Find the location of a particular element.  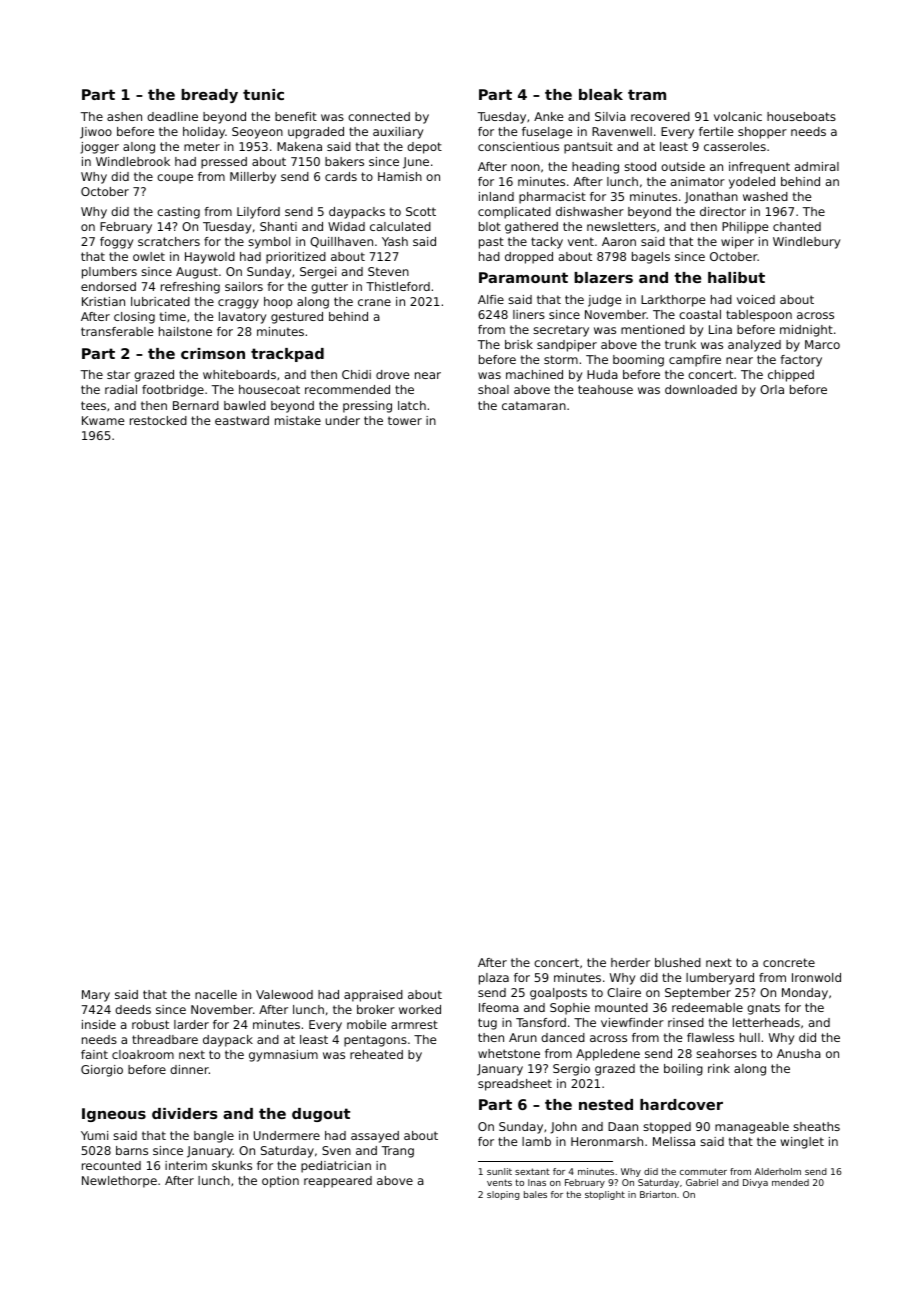

chipped is located at coordinates (791, 376).
